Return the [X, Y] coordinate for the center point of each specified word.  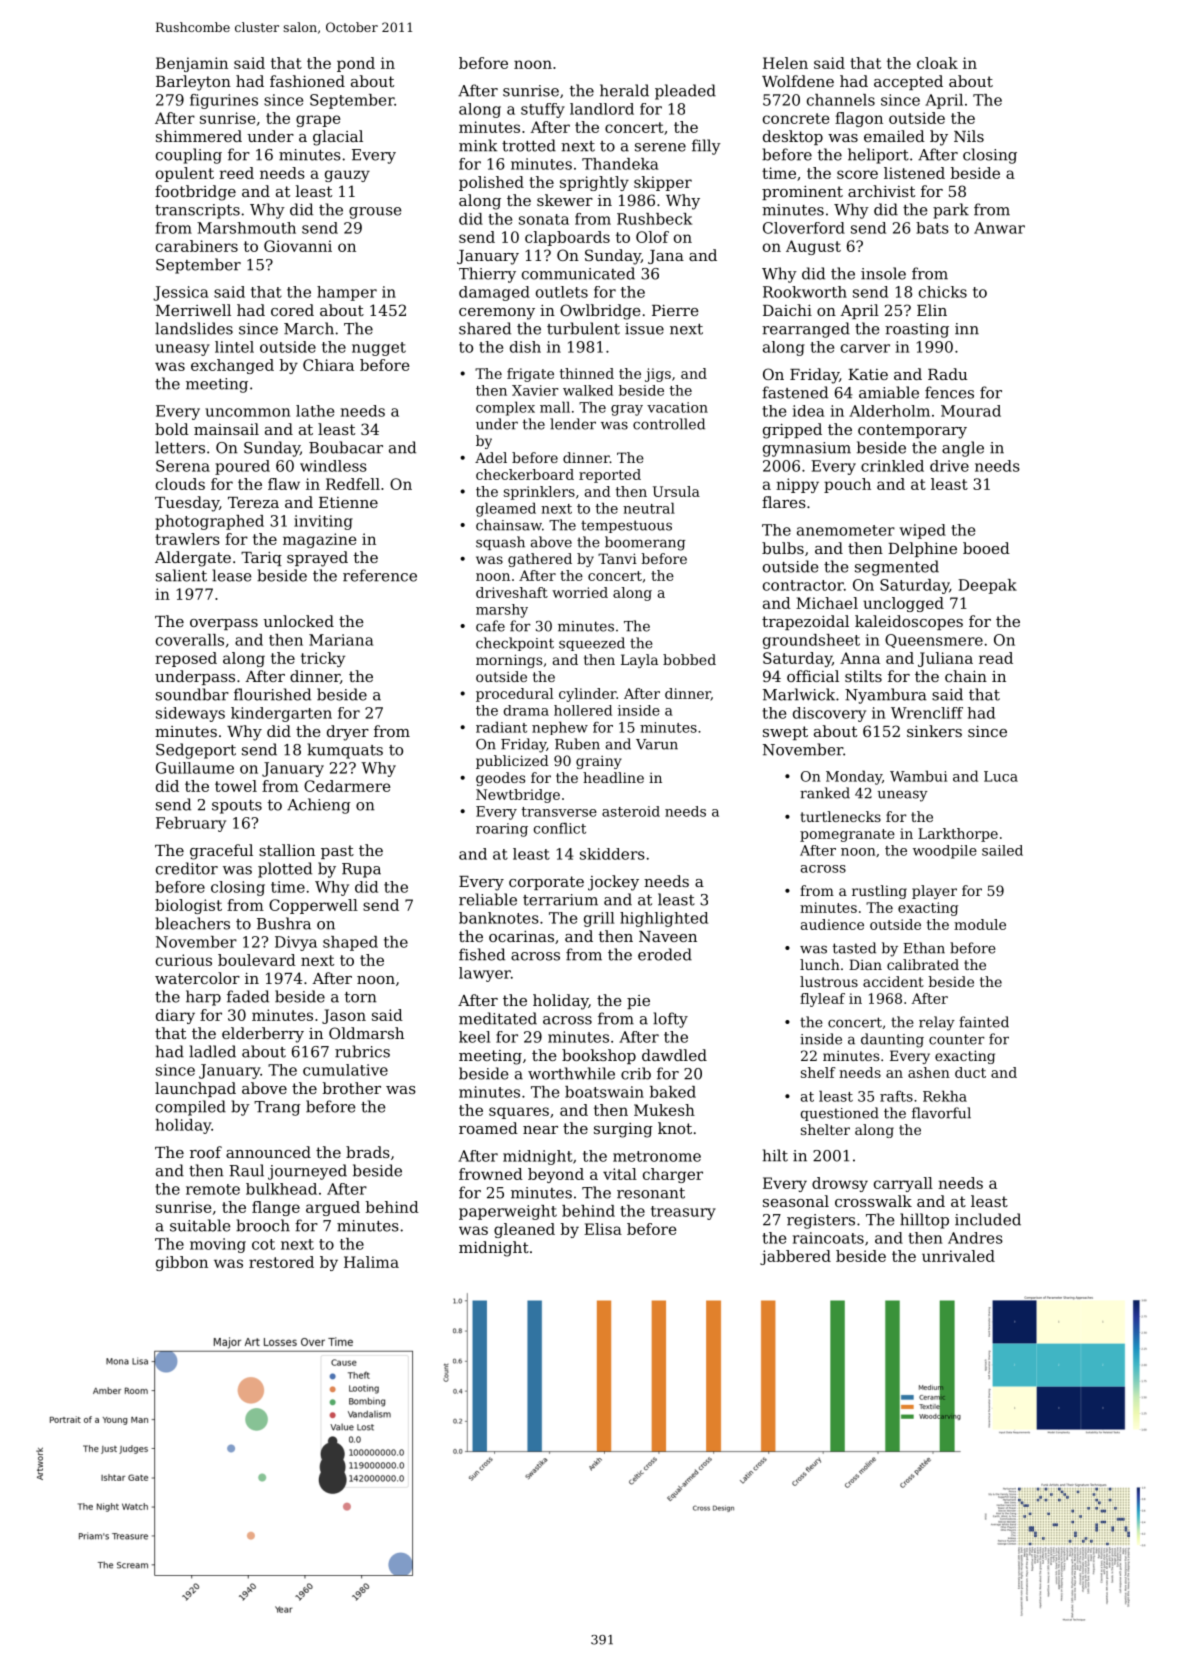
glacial [338, 138]
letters [180, 447]
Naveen [668, 936]
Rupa [361, 870]
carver [865, 348]
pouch [847, 485]
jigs [658, 375]
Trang [277, 1108]
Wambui [918, 776]
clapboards [567, 238]
